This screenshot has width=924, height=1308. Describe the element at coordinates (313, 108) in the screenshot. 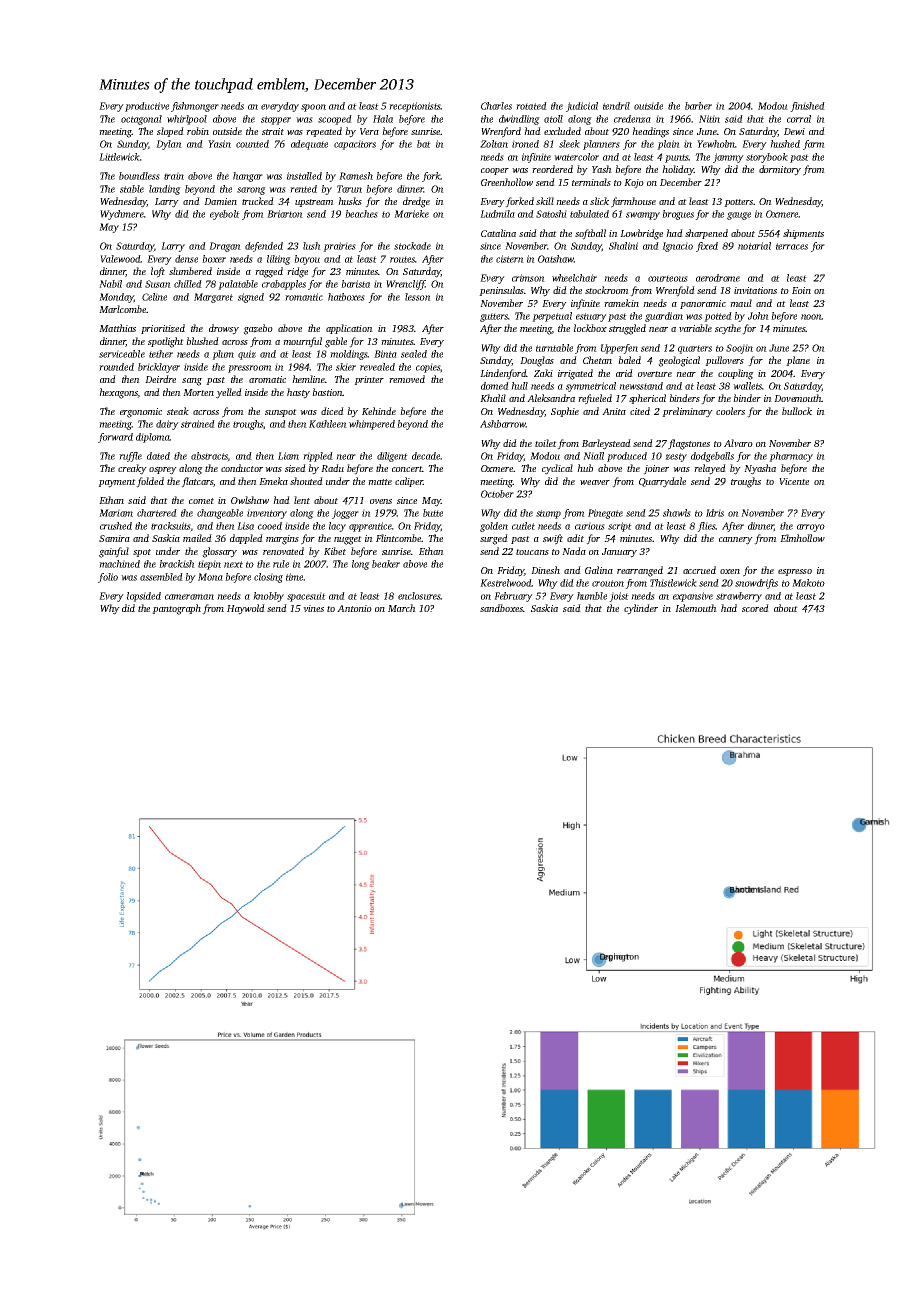

I see `spoon` at that location.
